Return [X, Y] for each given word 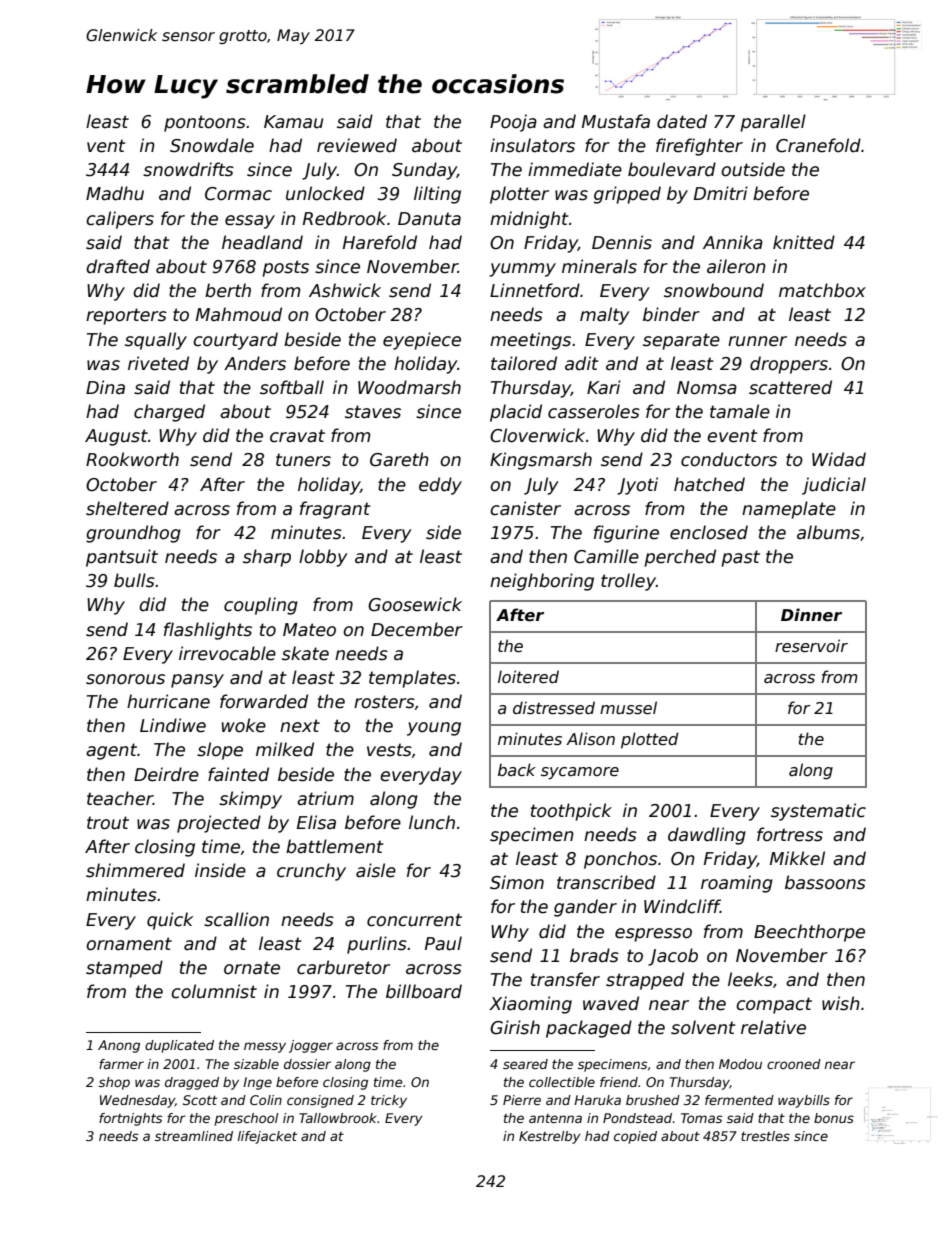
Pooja [513, 123]
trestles [765, 1136]
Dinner [811, 615]
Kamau [293, 122]
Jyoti [637, 486]
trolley [628, 582]
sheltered [127, 508]
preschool [246, 1119]
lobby [323, 558]
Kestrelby [550, 1137]
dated [682, 121]
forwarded [264, 701]
